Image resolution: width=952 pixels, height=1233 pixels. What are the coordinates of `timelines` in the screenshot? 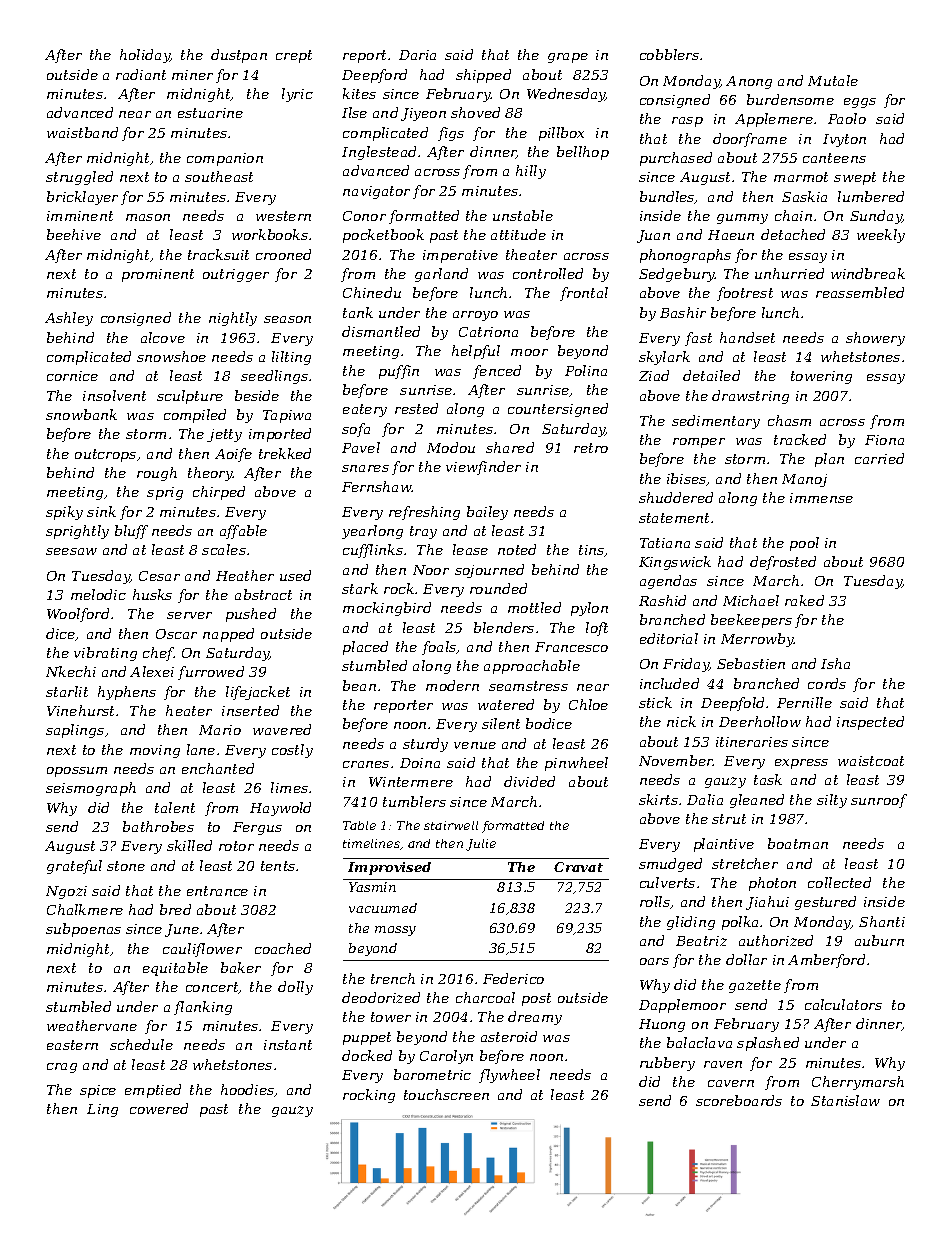 It's located at (372, 844).
